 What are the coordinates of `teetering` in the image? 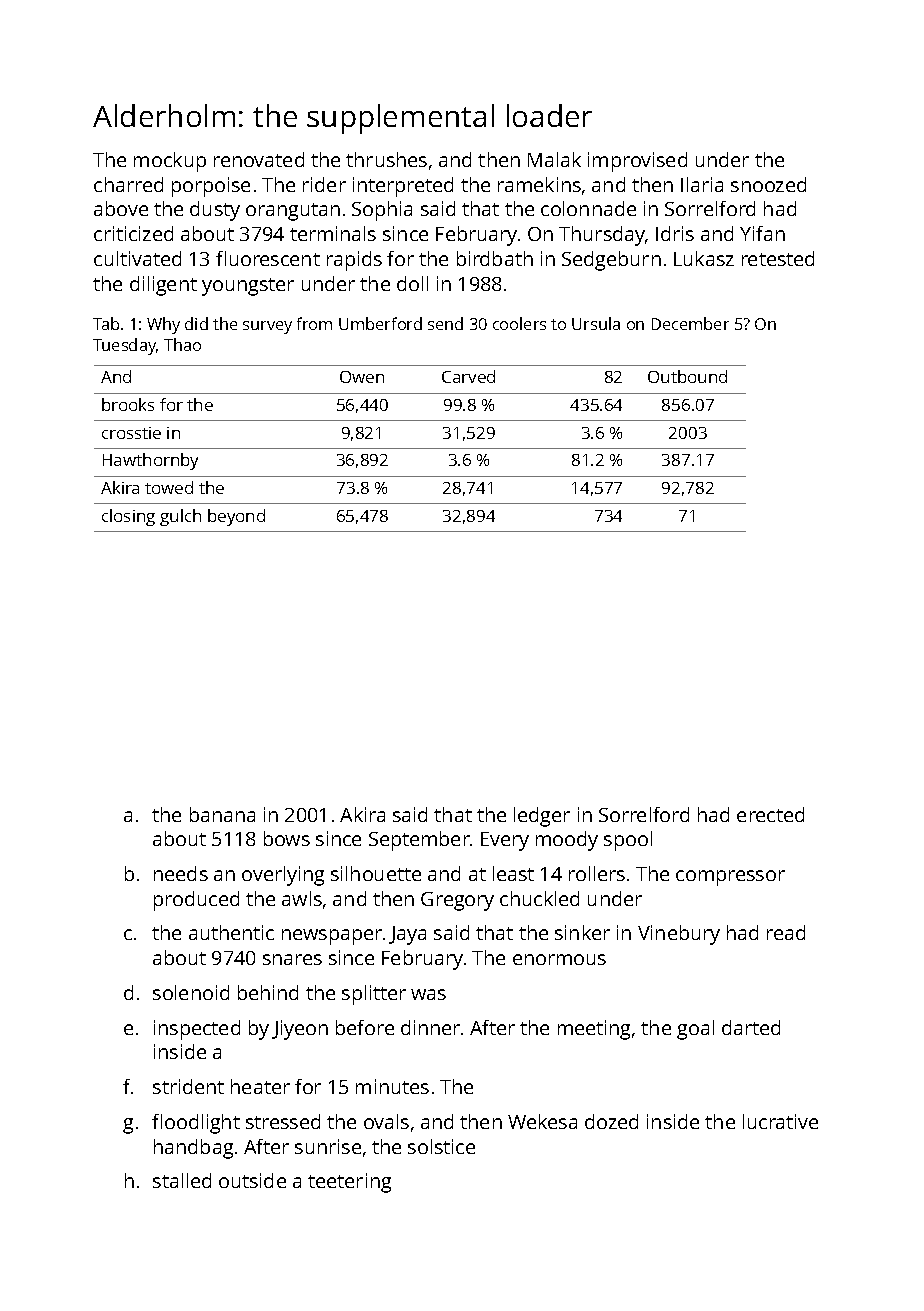 It's located at (349, 1183).
